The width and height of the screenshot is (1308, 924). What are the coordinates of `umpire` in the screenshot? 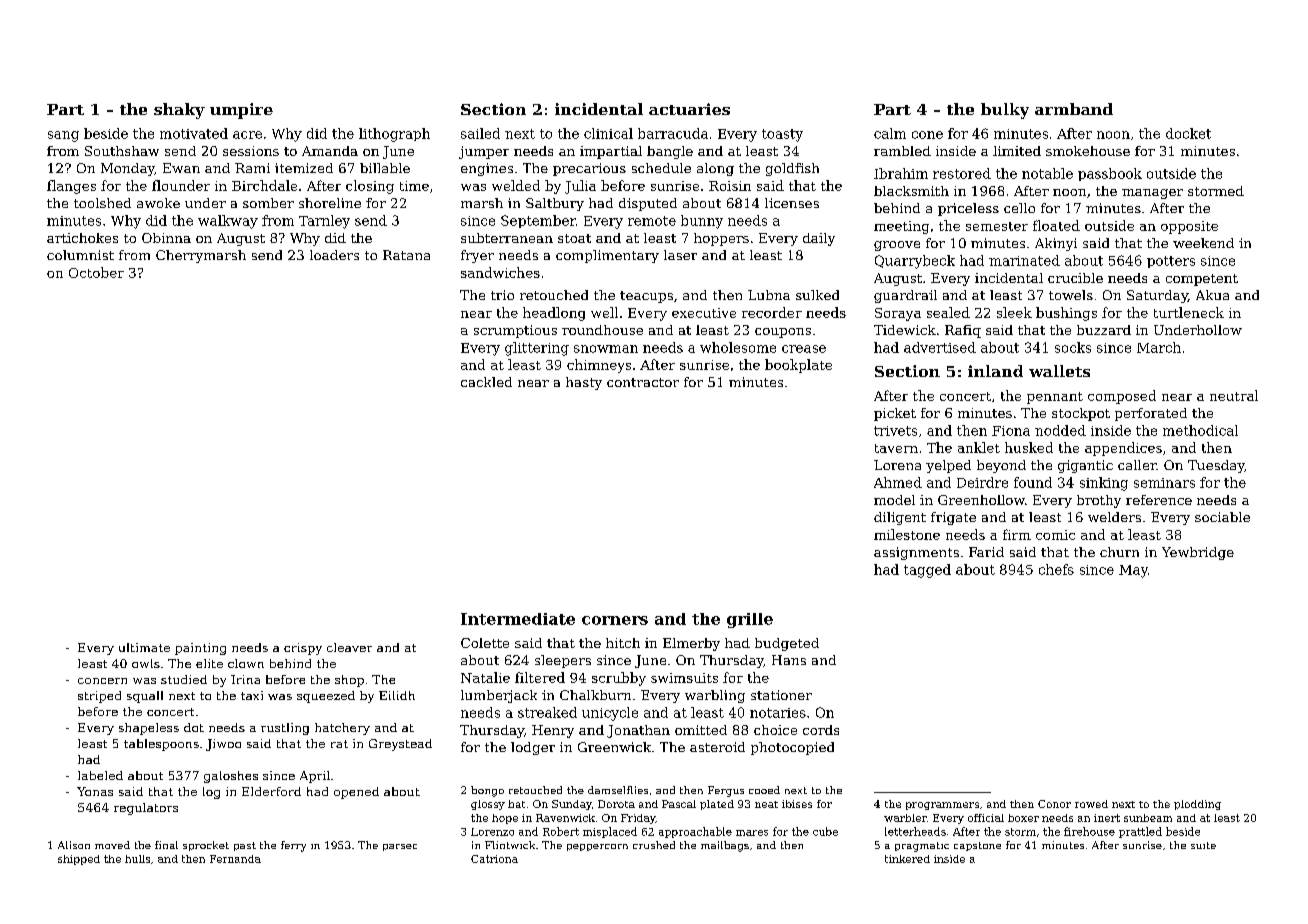 It's located at (241, 111).
